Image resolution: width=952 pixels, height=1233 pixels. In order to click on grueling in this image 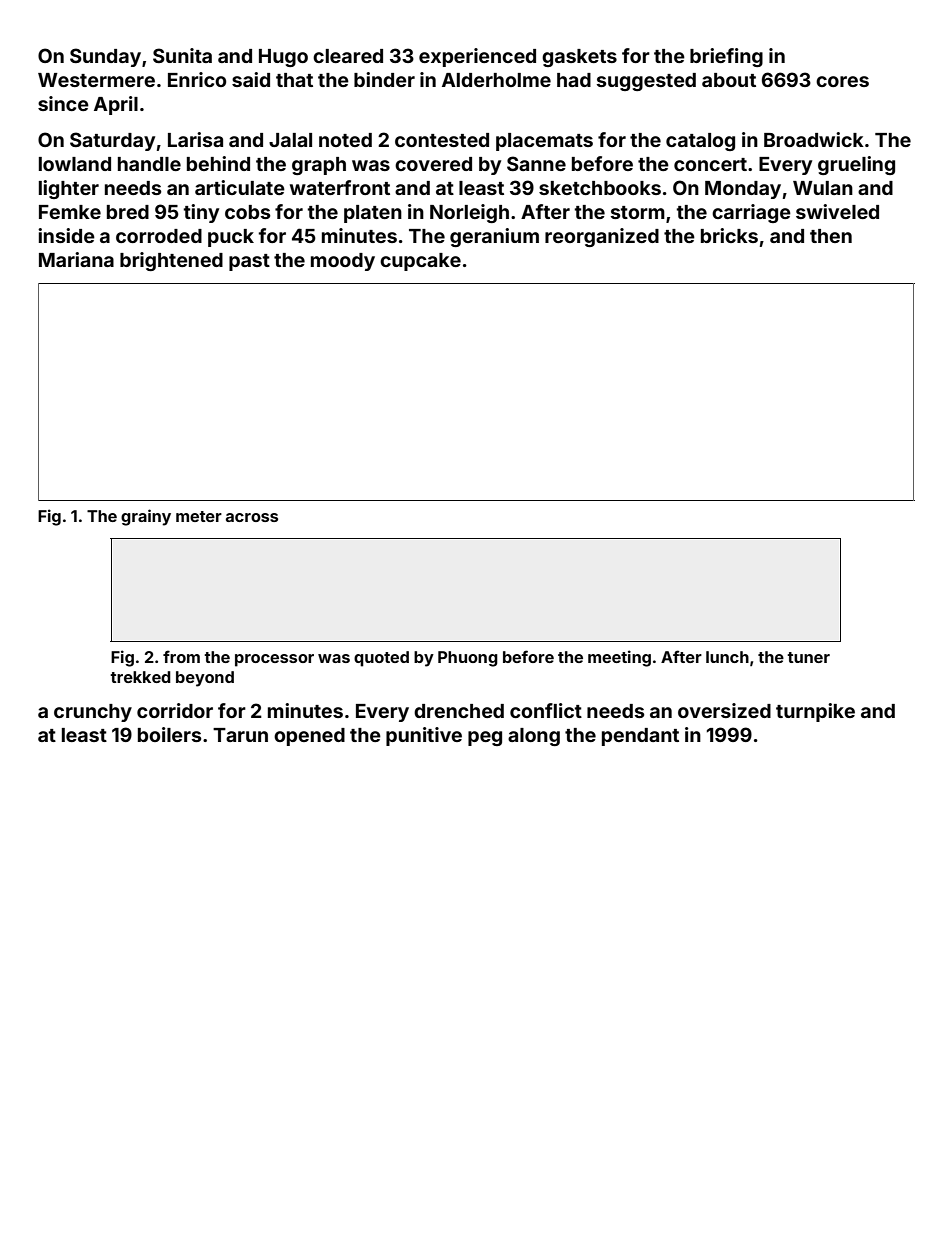, I will do `click(856, 165)`.
